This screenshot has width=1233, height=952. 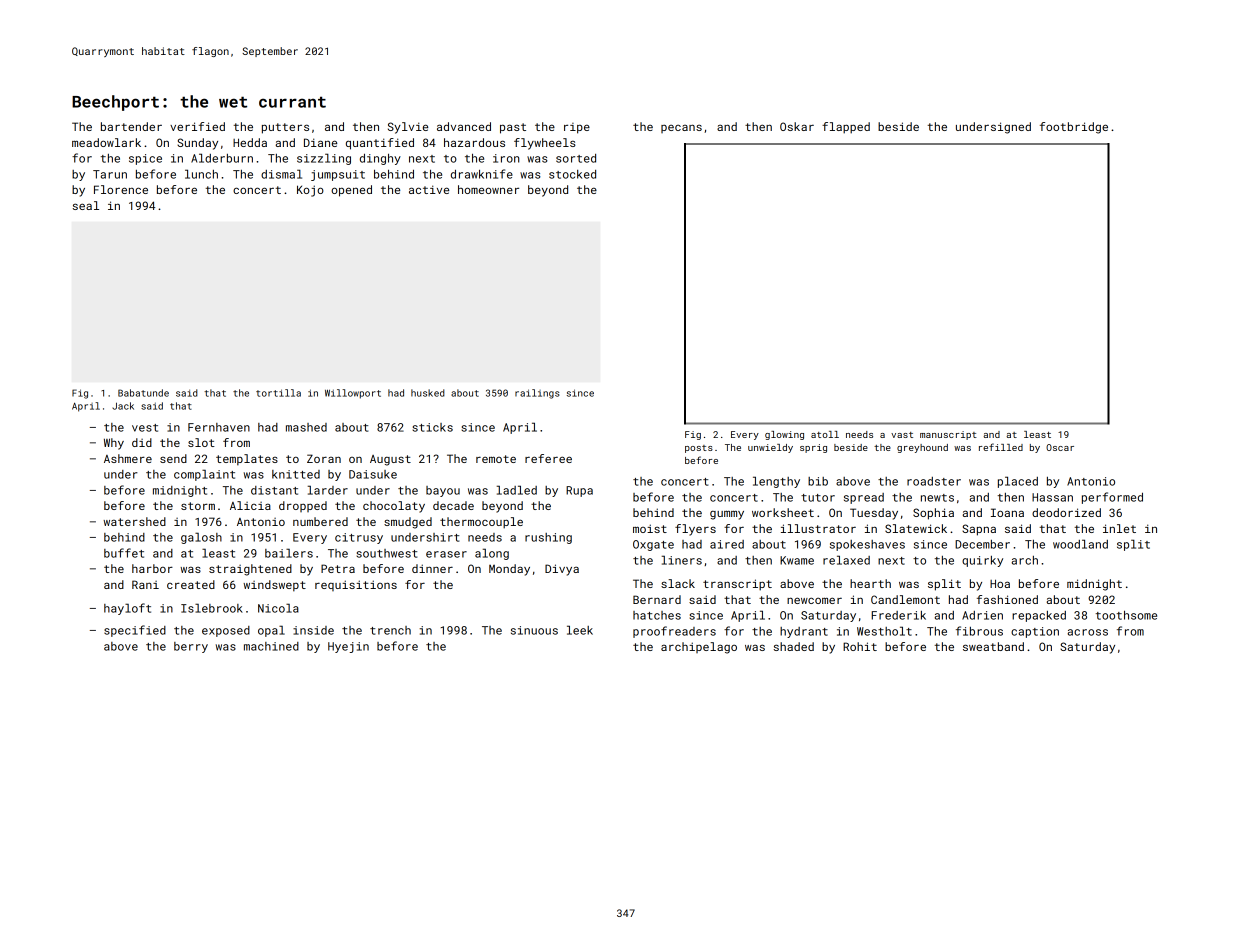 What do you see at coordinates (846, 128) in the screenshot?
I see `flapped` at bounding box center [846, 128].
